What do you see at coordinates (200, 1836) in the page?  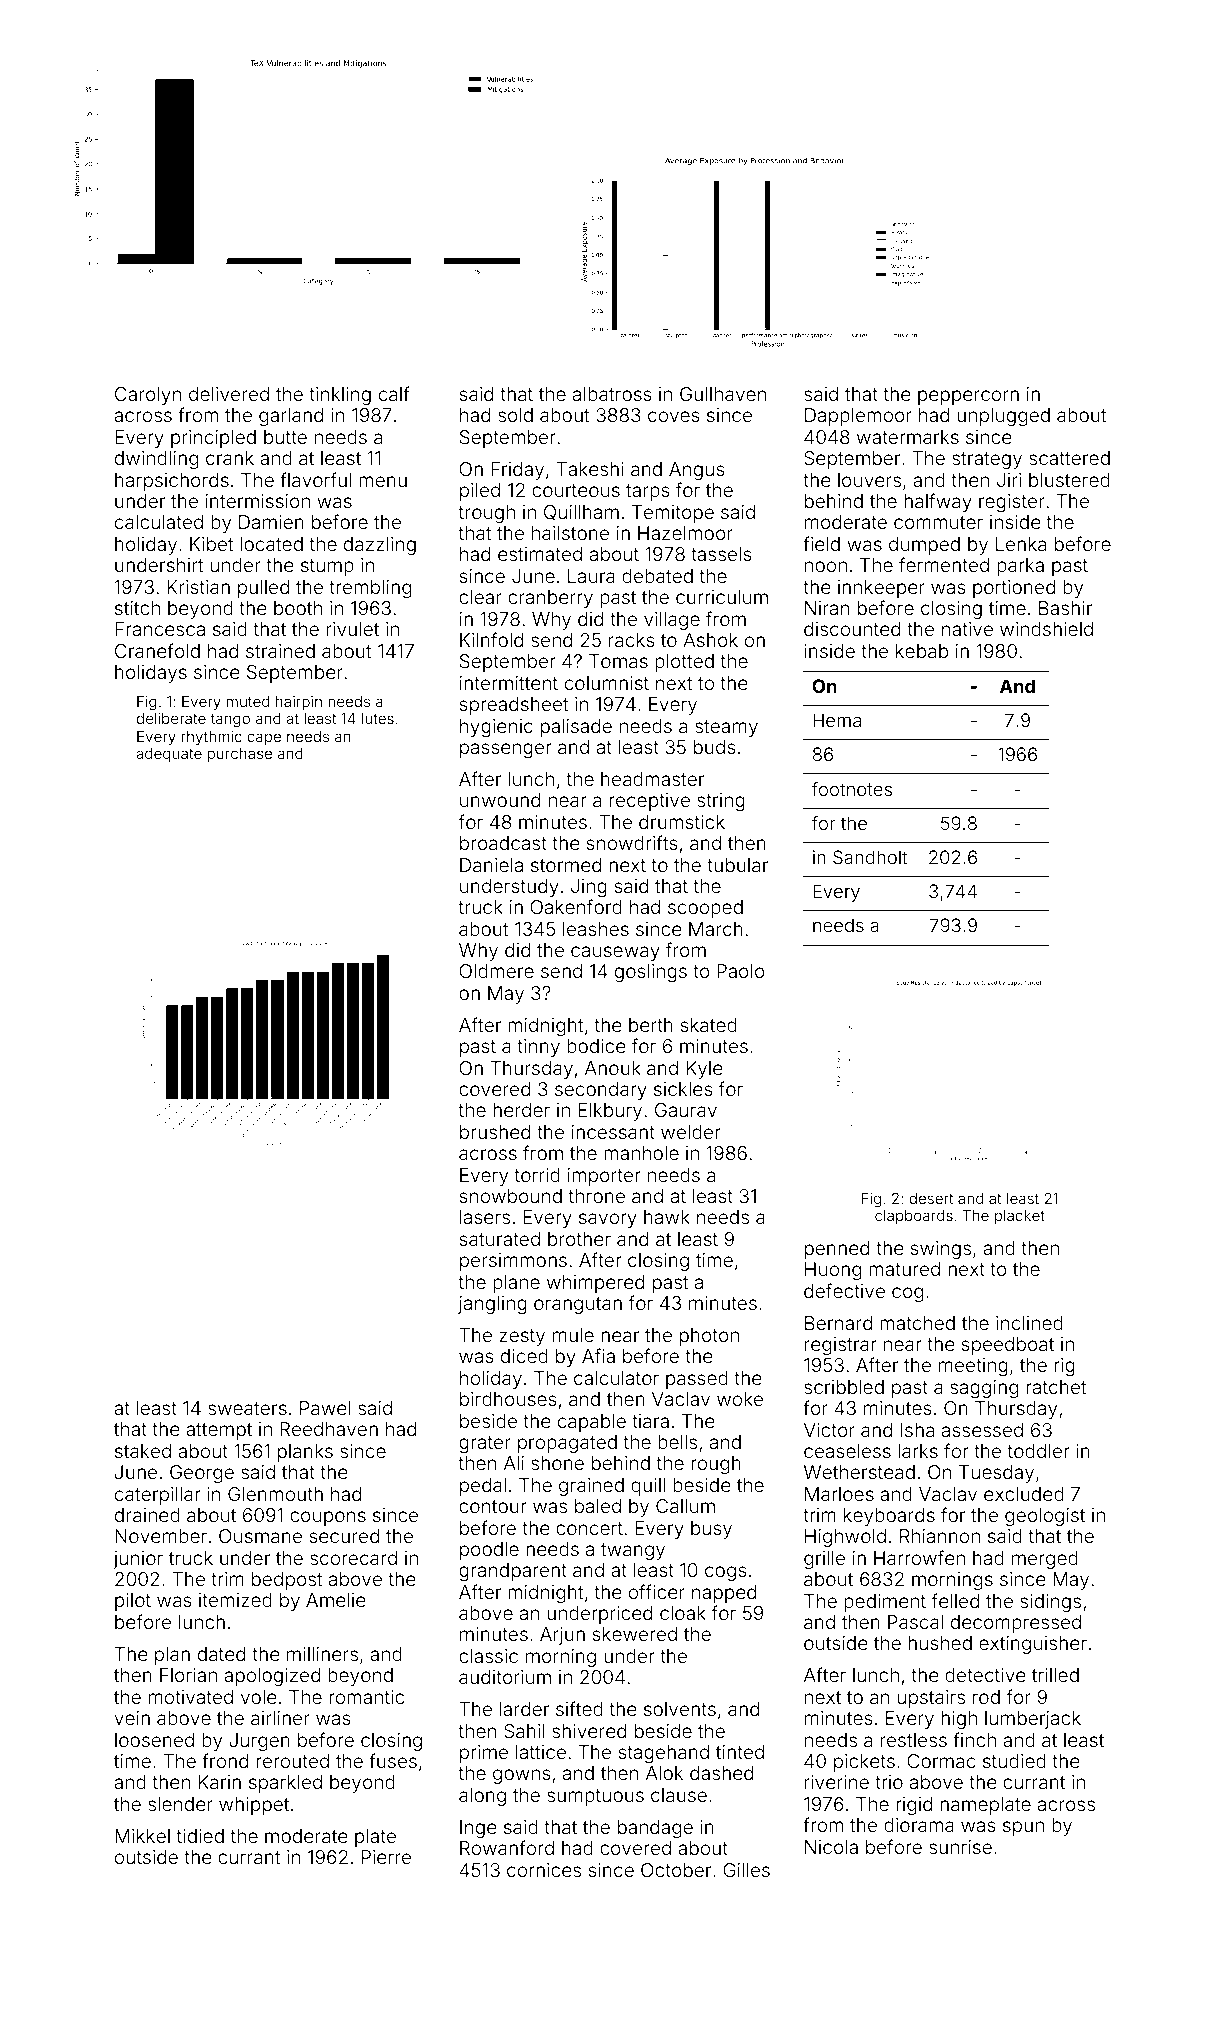 I see `tidied` at bounding box center [200, 1836].
